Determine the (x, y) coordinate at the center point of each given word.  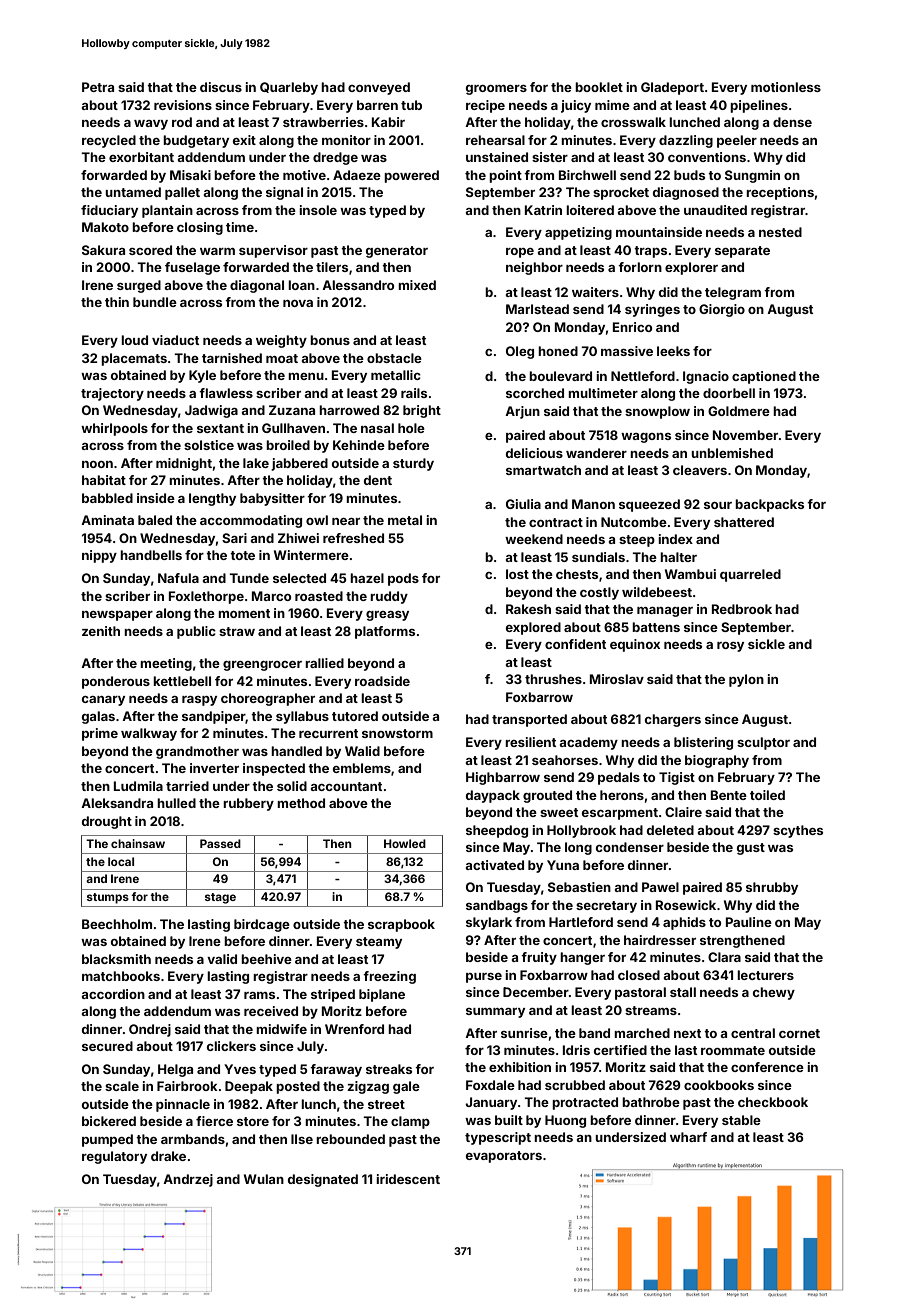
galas (98, 717)
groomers (496, 90)
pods (403, 579)
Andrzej (188, 1180)
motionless (786, 87)
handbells (151, 555)
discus (221, 87)
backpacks (769, 505)
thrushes (553, 679)
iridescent (408, 1179)
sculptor (763, 743)
